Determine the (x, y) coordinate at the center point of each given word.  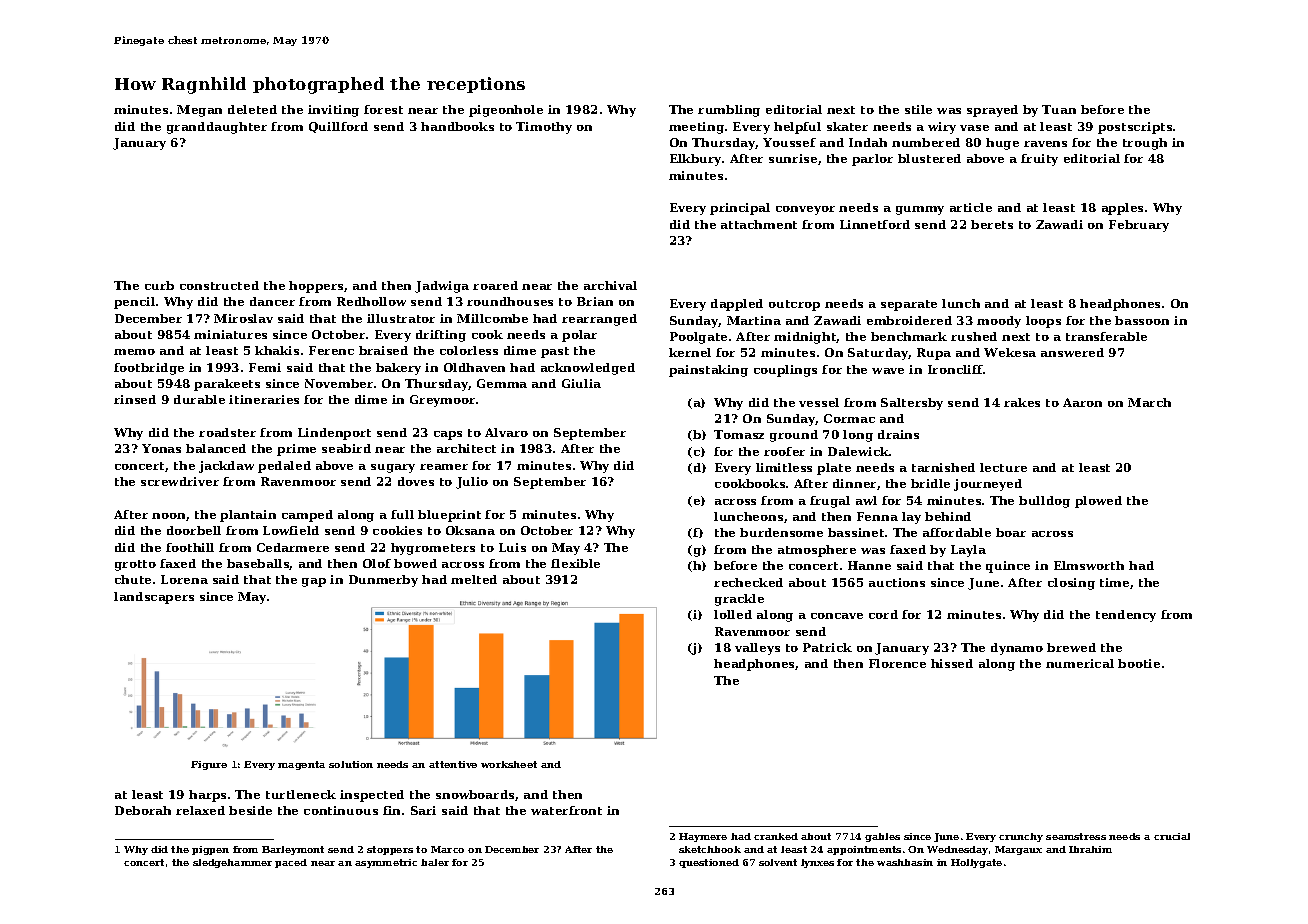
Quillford (338, 127)
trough (1145, 144)
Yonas (161, 448)
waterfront (566, 810)
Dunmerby (383, 581)
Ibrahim (1090, 849)
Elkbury (695, 160)
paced (291, 863)
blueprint (449, 516)
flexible (575, 563)
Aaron (1082, 402)
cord (883, 614)
